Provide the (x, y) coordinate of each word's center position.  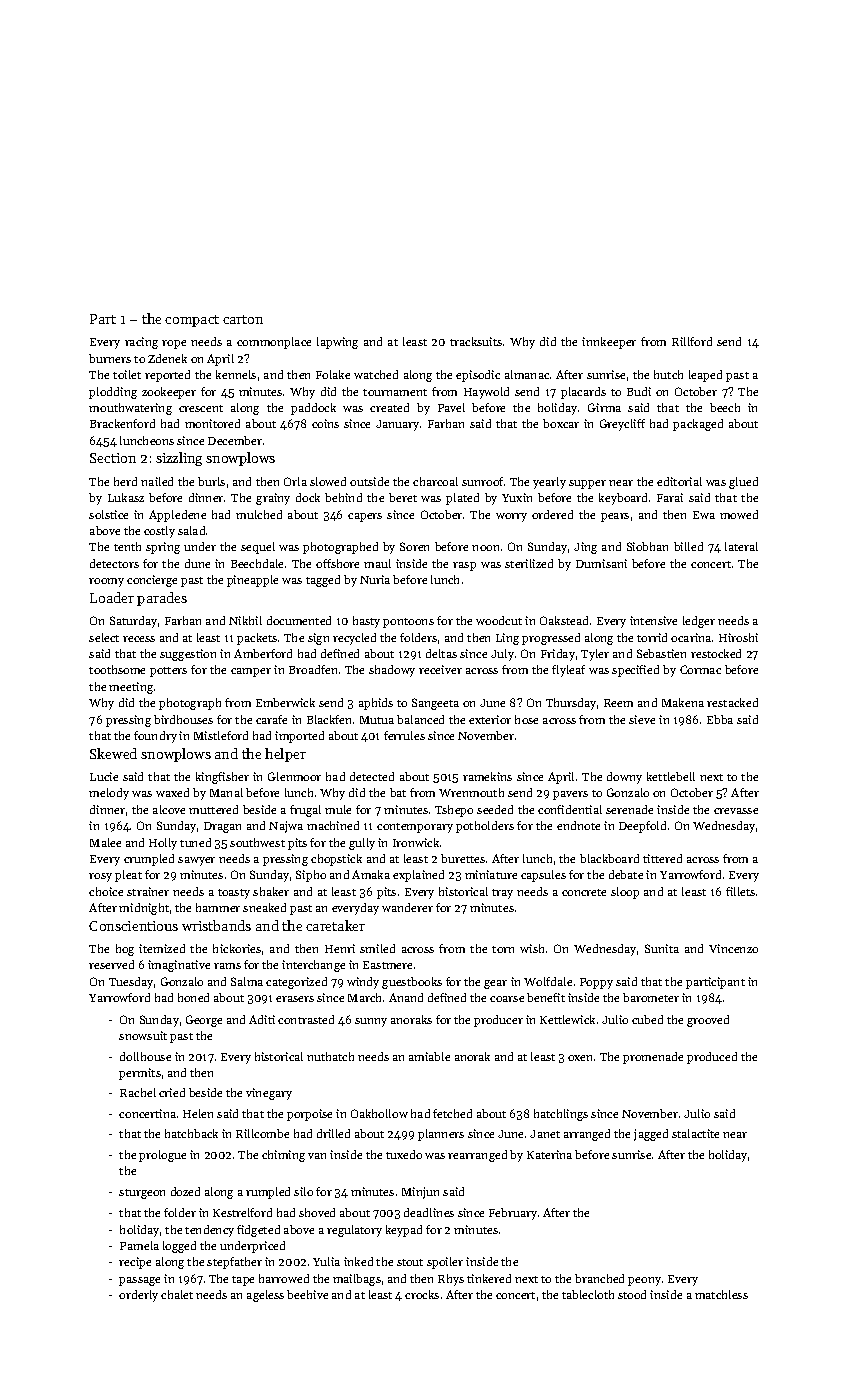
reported (167, 376)
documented (299, 620)
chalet (177, 1294)
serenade (629, 809)
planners (441, 1135)
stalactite (695, 1133)
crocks (422, 1294)
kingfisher (222, 778)
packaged (698, 425)
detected (372, 776)
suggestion (188, 655)
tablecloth (588, 1294)
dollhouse (145, 1056)
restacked (732, 702)
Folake (333, 374)
